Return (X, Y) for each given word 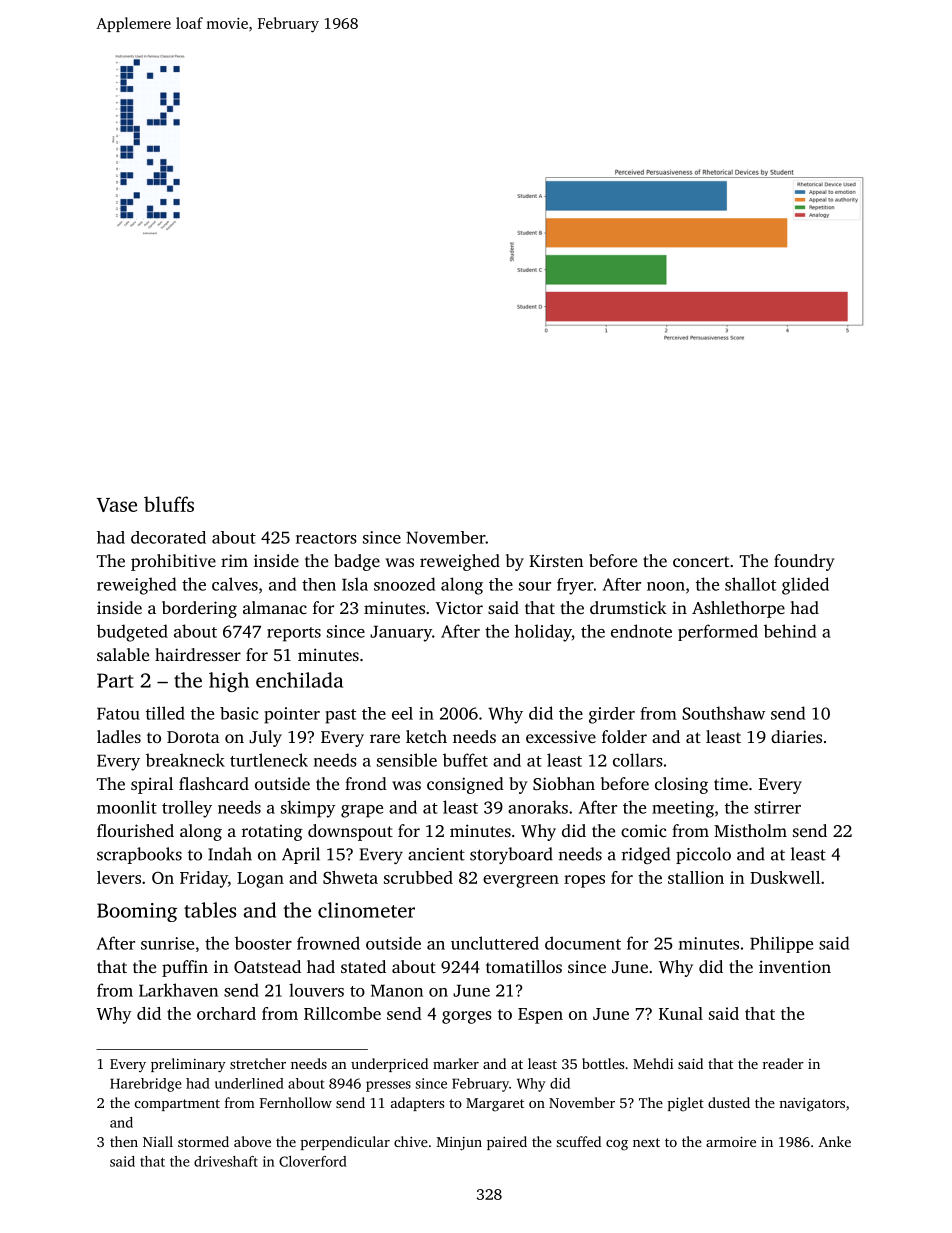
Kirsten (556, 561)
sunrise (167, 943)
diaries (796, 736)
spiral (152, 785)
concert (701, 561)
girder (612, 715)
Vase (117, 505)
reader (783, 1063)
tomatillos (524, 966)
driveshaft (226, 1161)
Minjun (459, 1144)
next (646, 1142)
